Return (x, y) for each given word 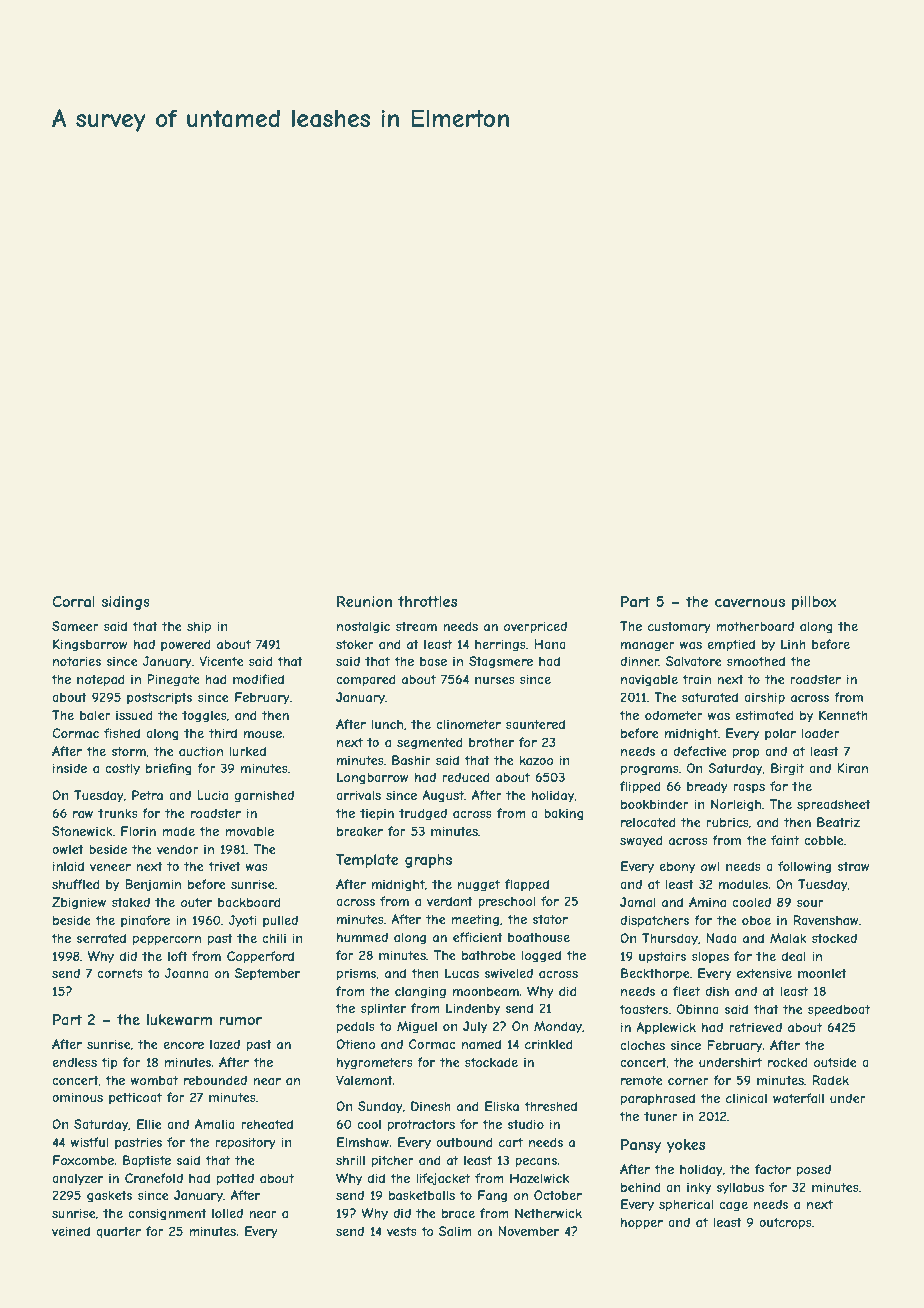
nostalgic (363, 627)
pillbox (814, 603)
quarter (118, 1233)
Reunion (364, 601)
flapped (527, 885)
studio (525, 1124)
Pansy (641, 1146)
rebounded (215, 1080)
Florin (138, 831)
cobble (824, 840)
